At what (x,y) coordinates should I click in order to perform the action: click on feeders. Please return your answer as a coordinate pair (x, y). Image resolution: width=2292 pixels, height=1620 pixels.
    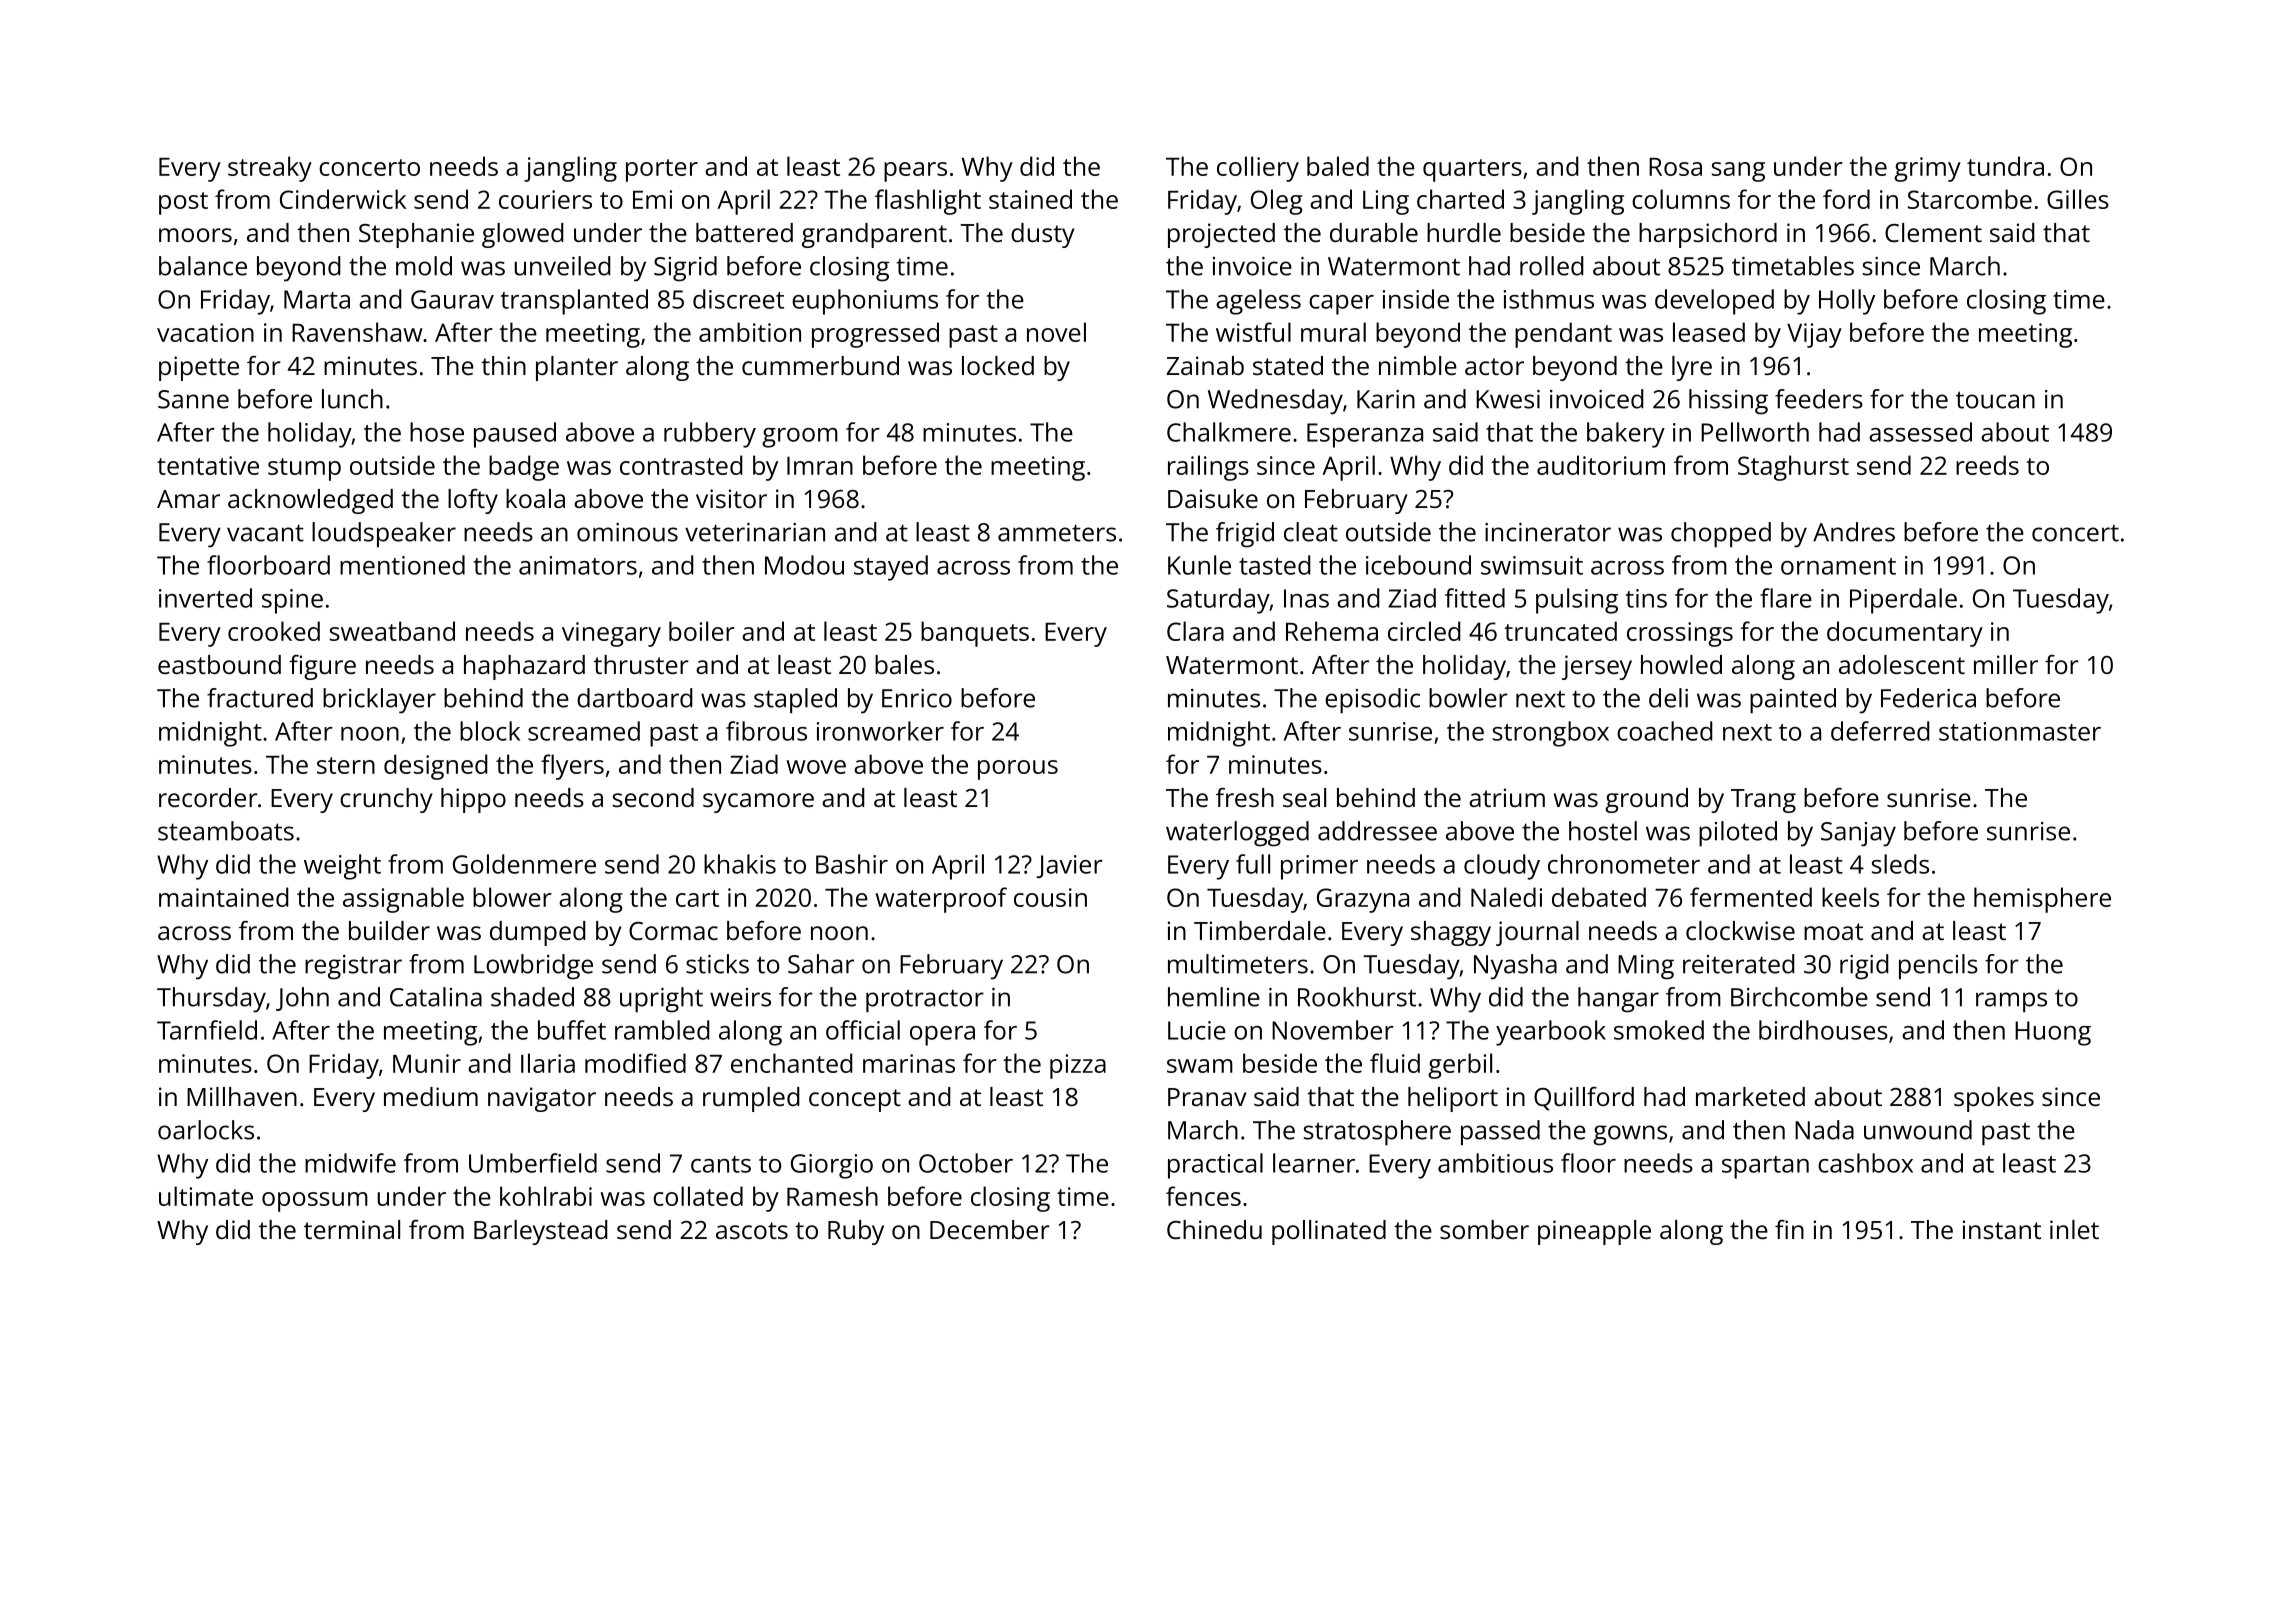
    Looking at the image, I should click on (1819, 399).
